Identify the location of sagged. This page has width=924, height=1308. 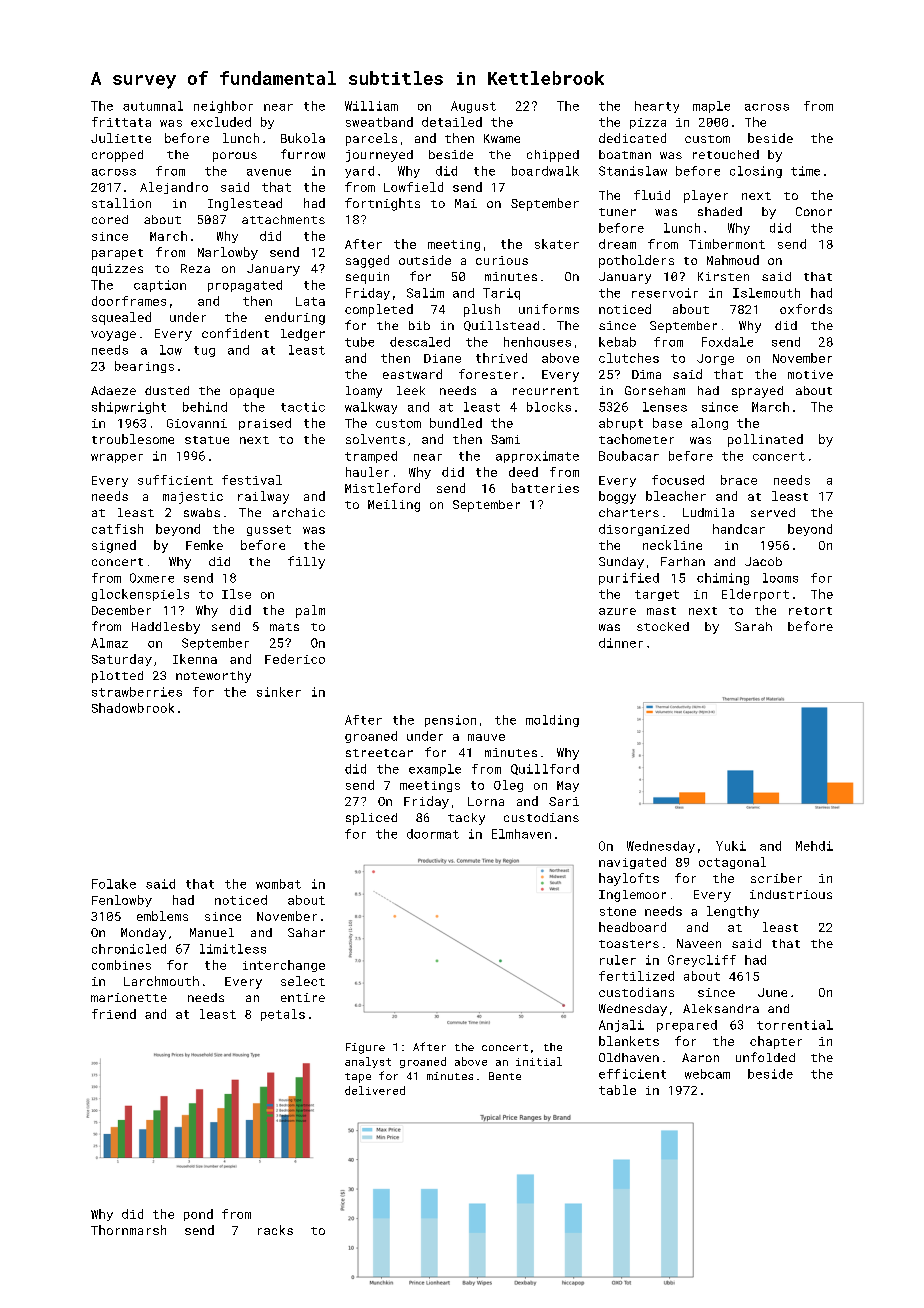
(367, 261).
